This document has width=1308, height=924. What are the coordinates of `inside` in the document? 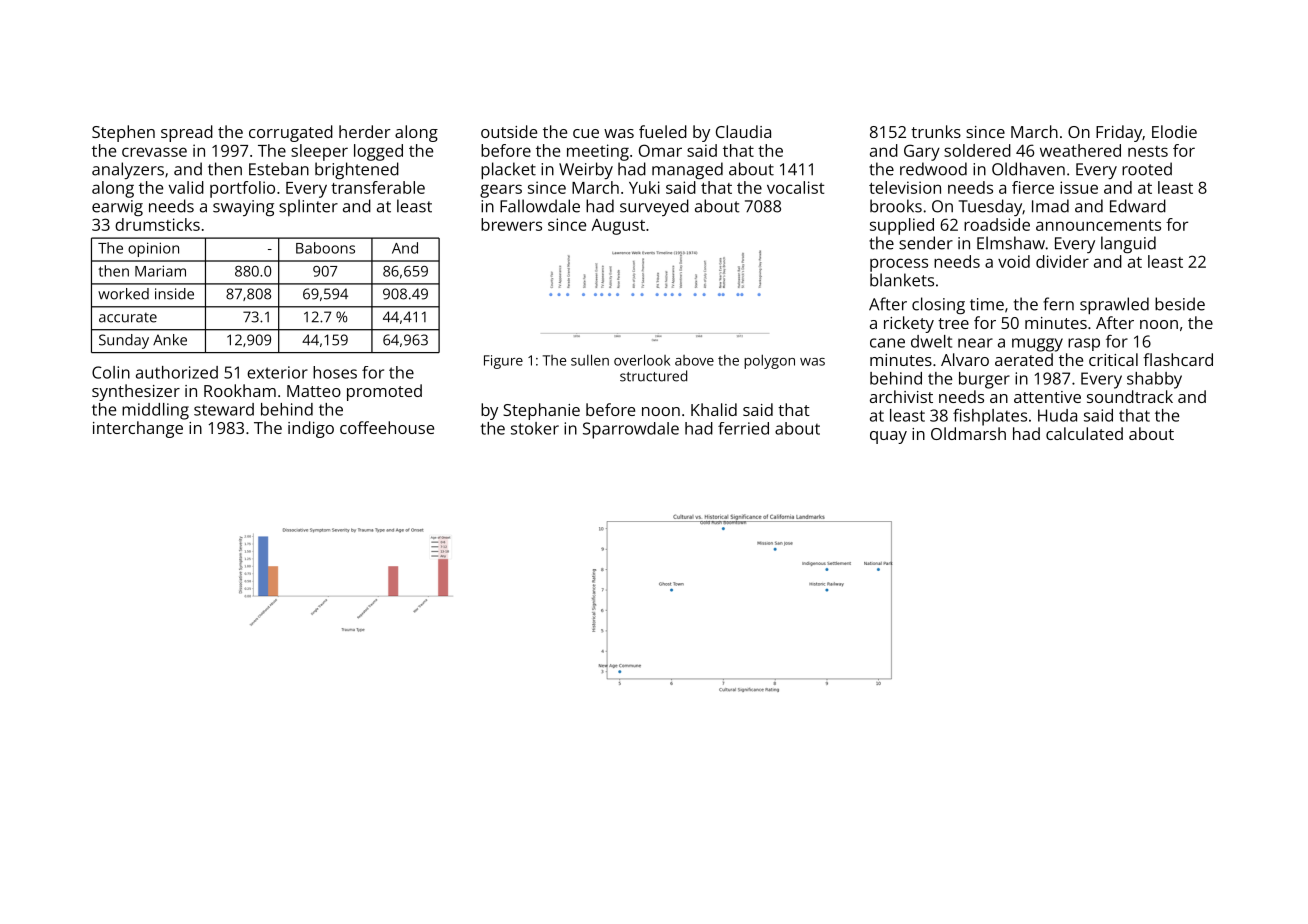 It's located at (174, 294).
